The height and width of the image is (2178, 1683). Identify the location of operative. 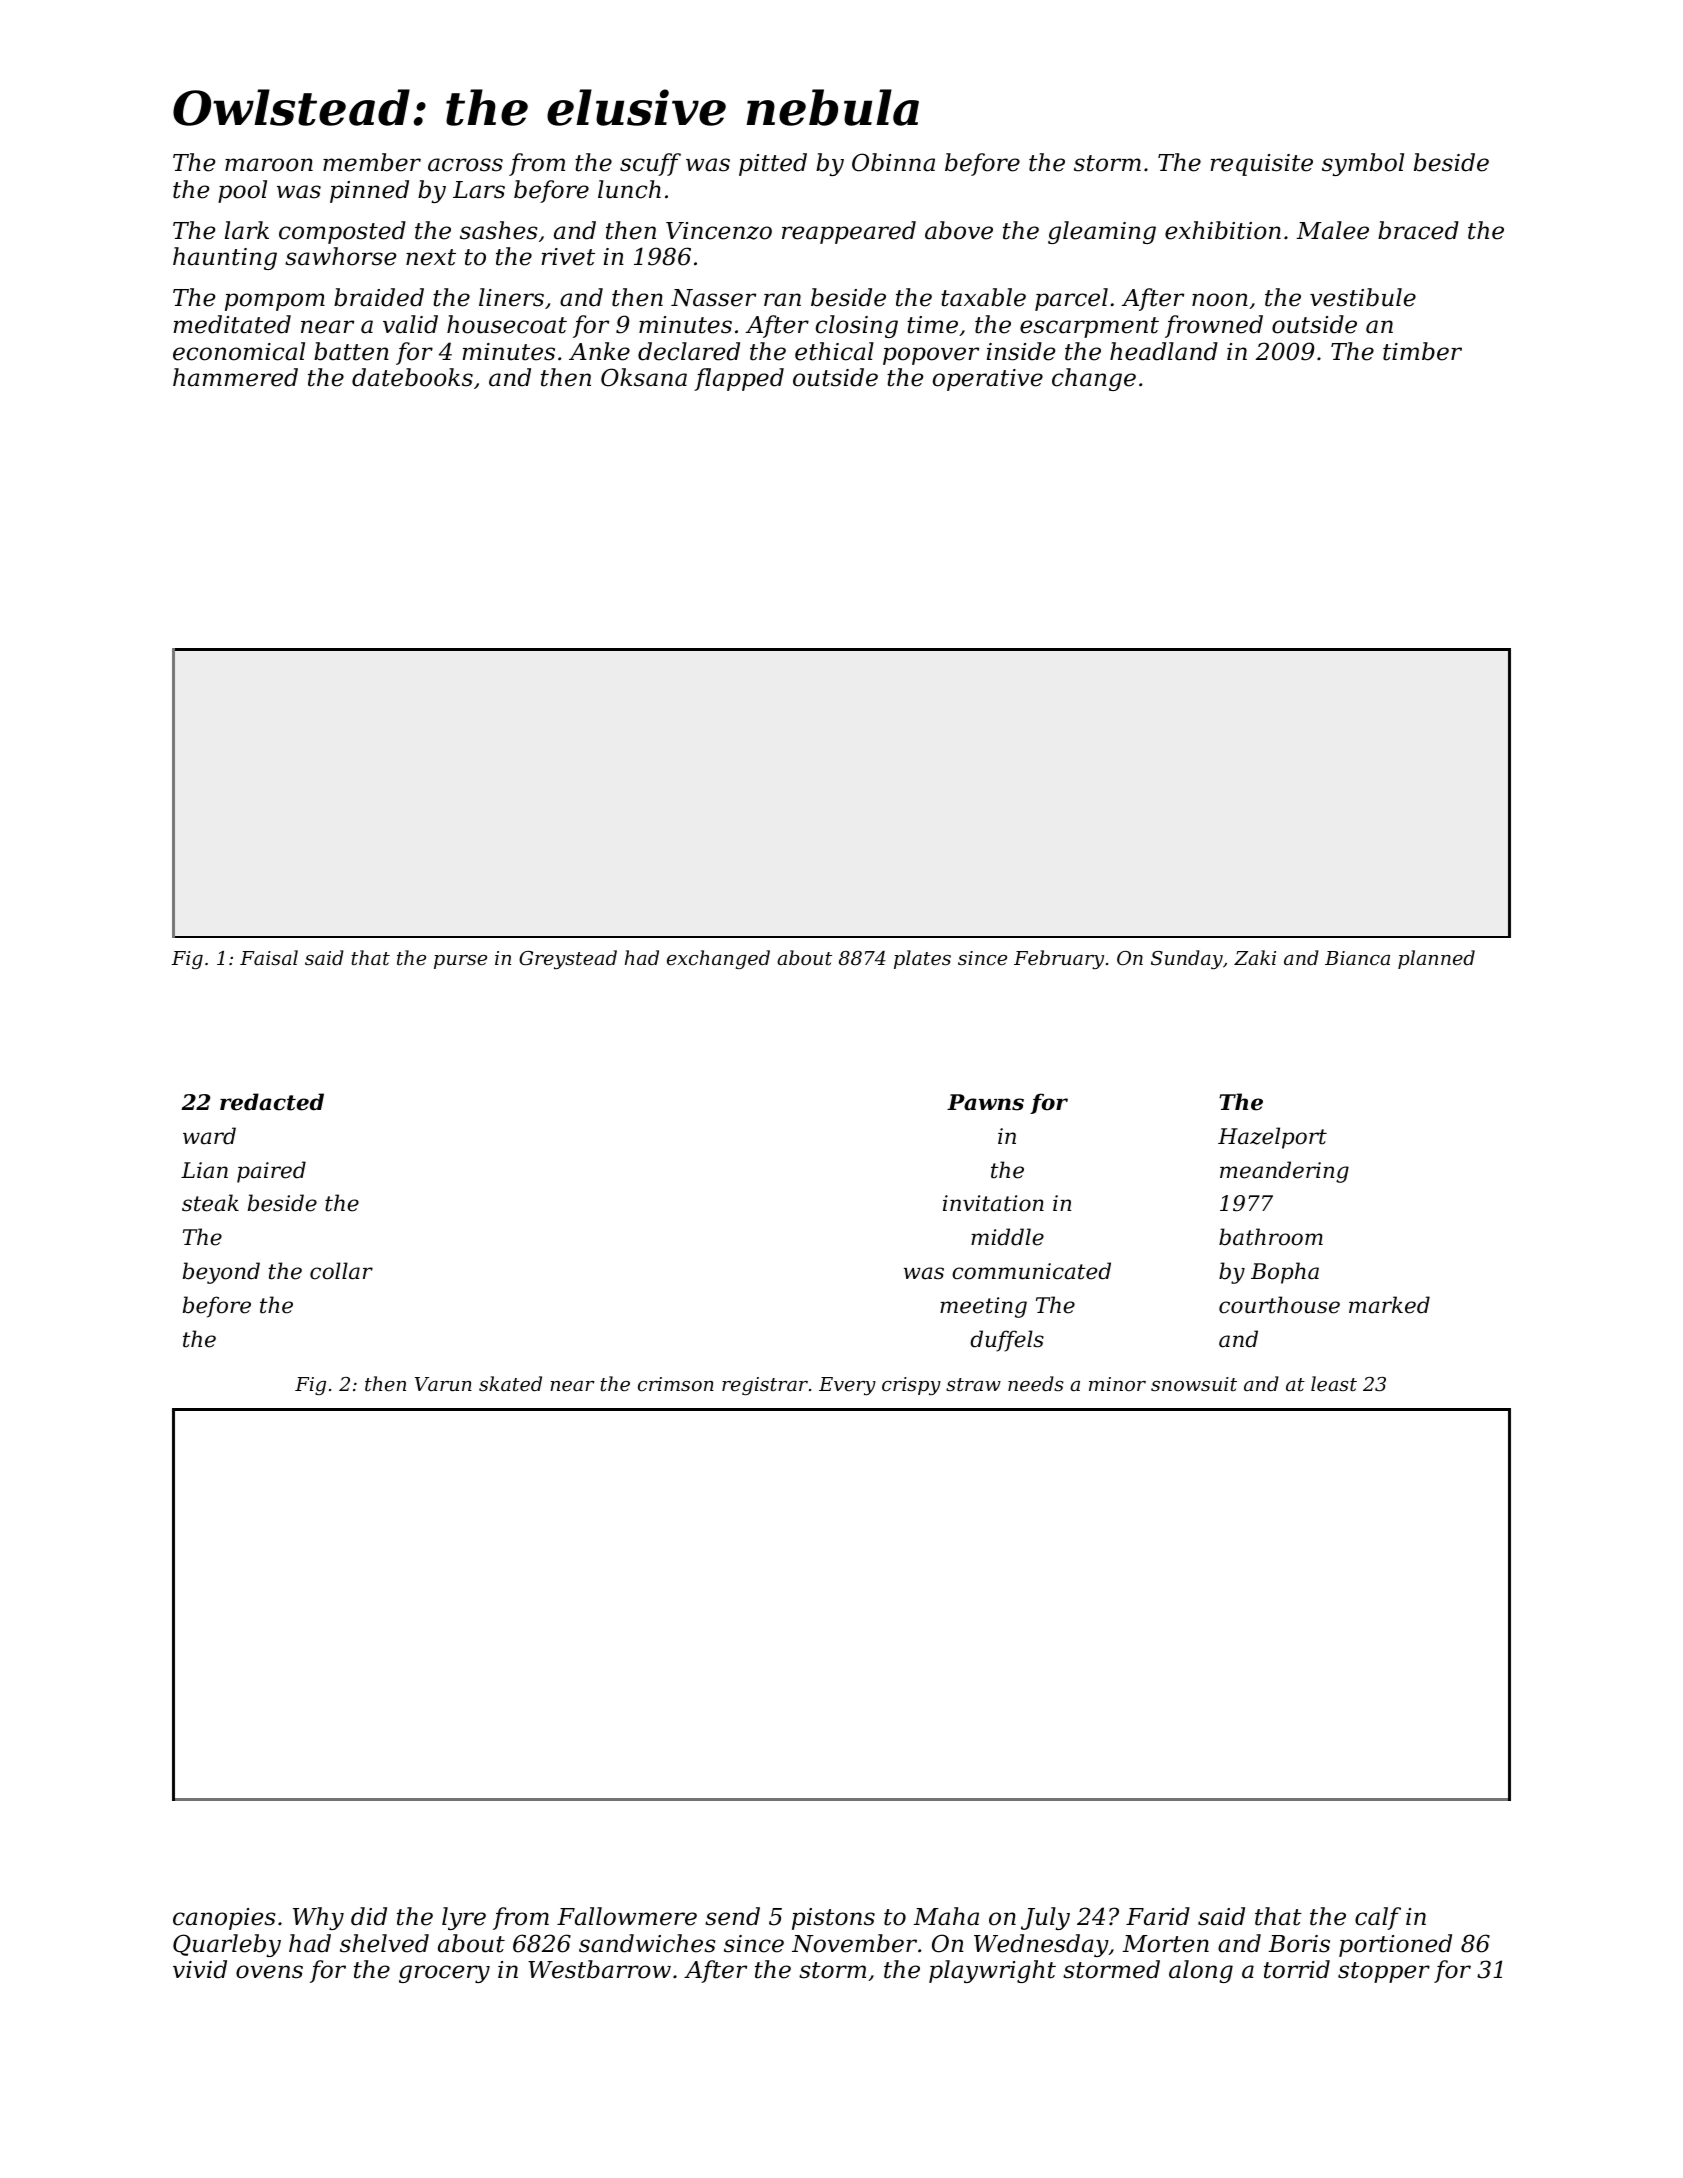
(988, 380).
